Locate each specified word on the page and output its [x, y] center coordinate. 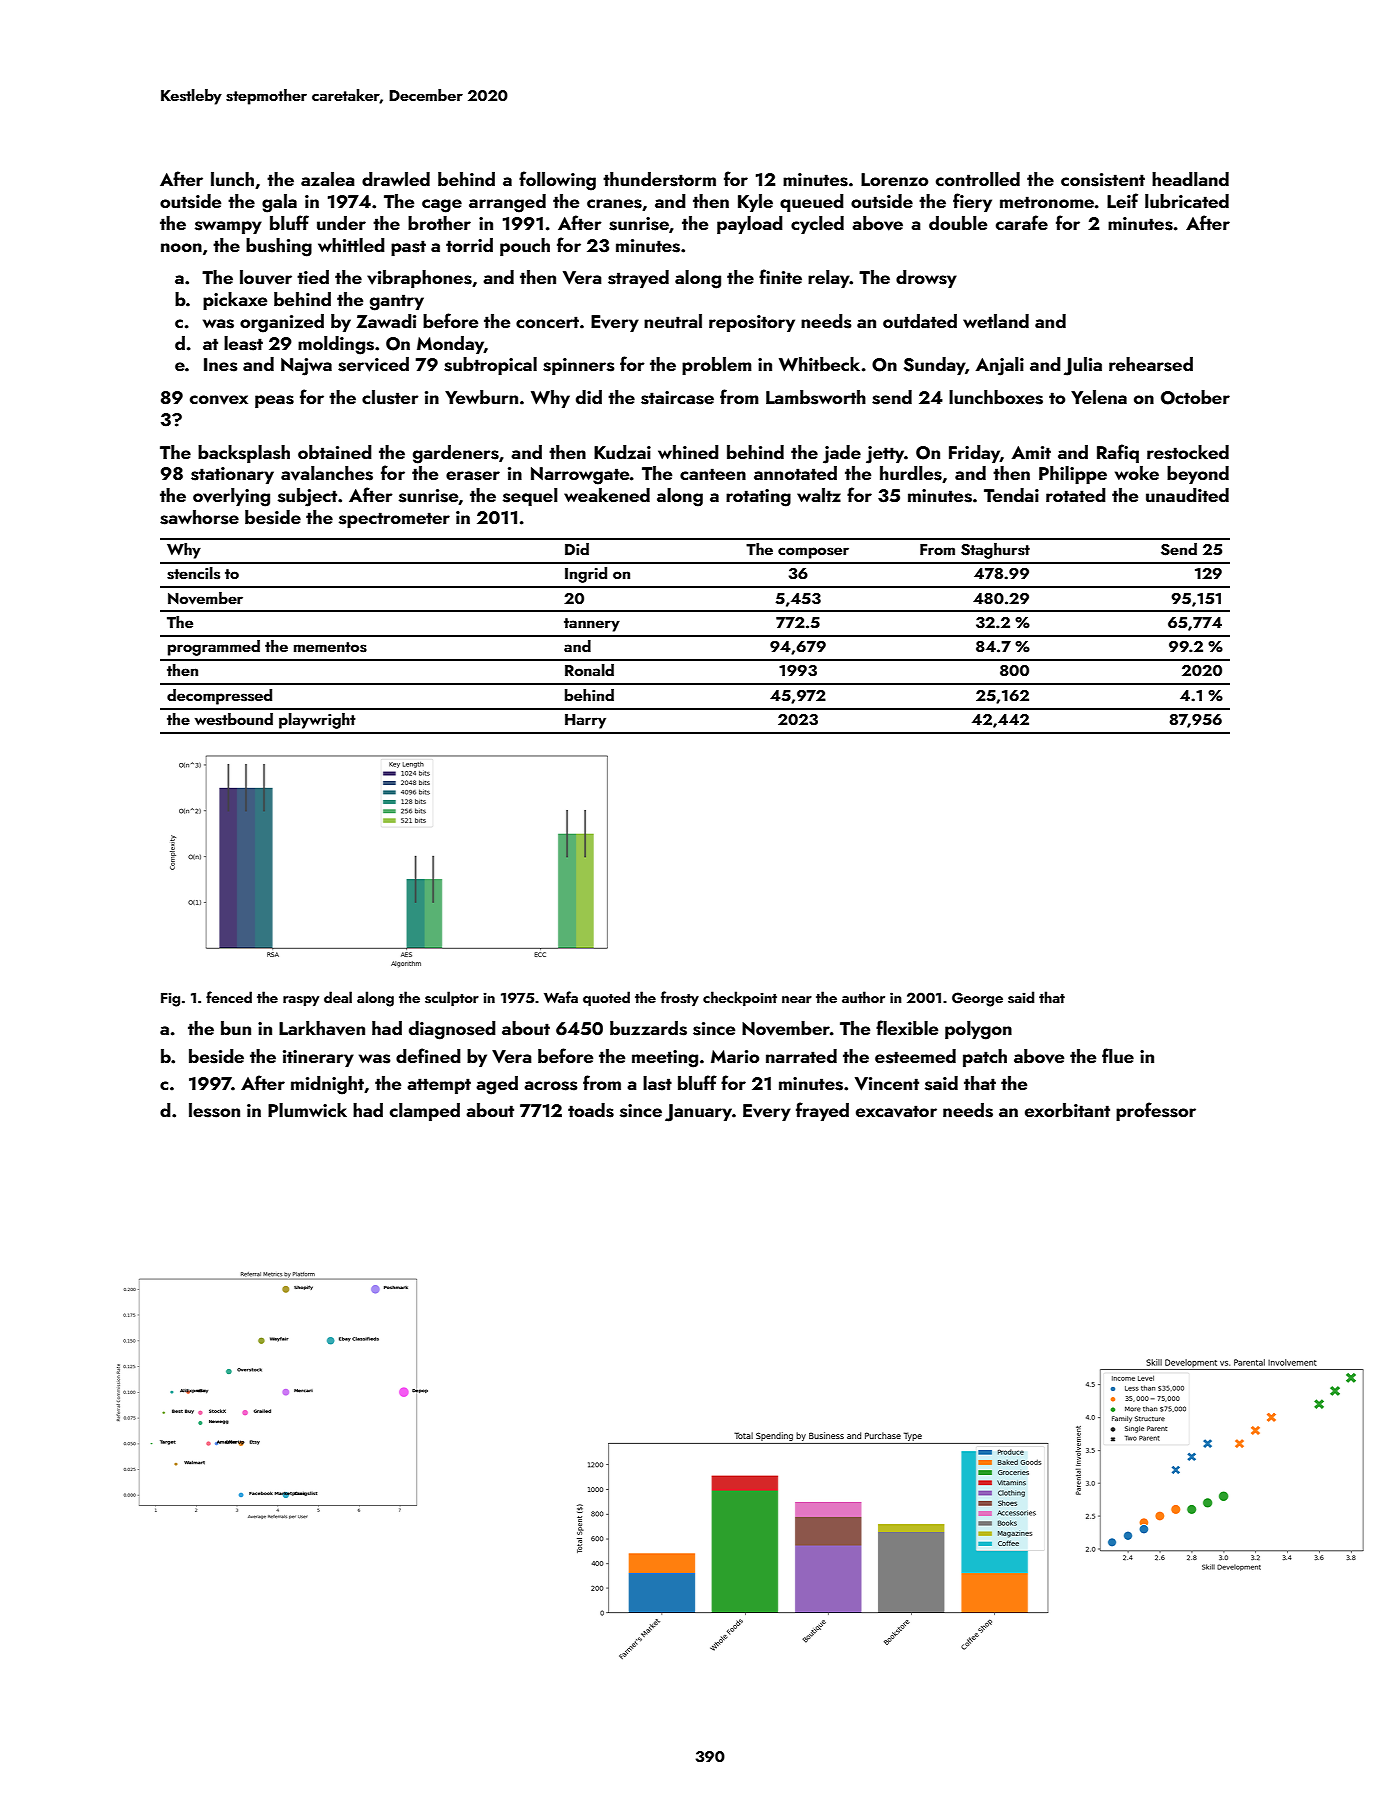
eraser [473, 476]
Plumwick [307, 1110]
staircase [677, 398]
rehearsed [1151, 364]
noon [181, 247]
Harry [585, 721]
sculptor [452, 998]
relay [829, 279]
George [977, 999]
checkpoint [740, 998]
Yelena [1099, 397]
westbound [234, 719]
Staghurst [995, 551]
